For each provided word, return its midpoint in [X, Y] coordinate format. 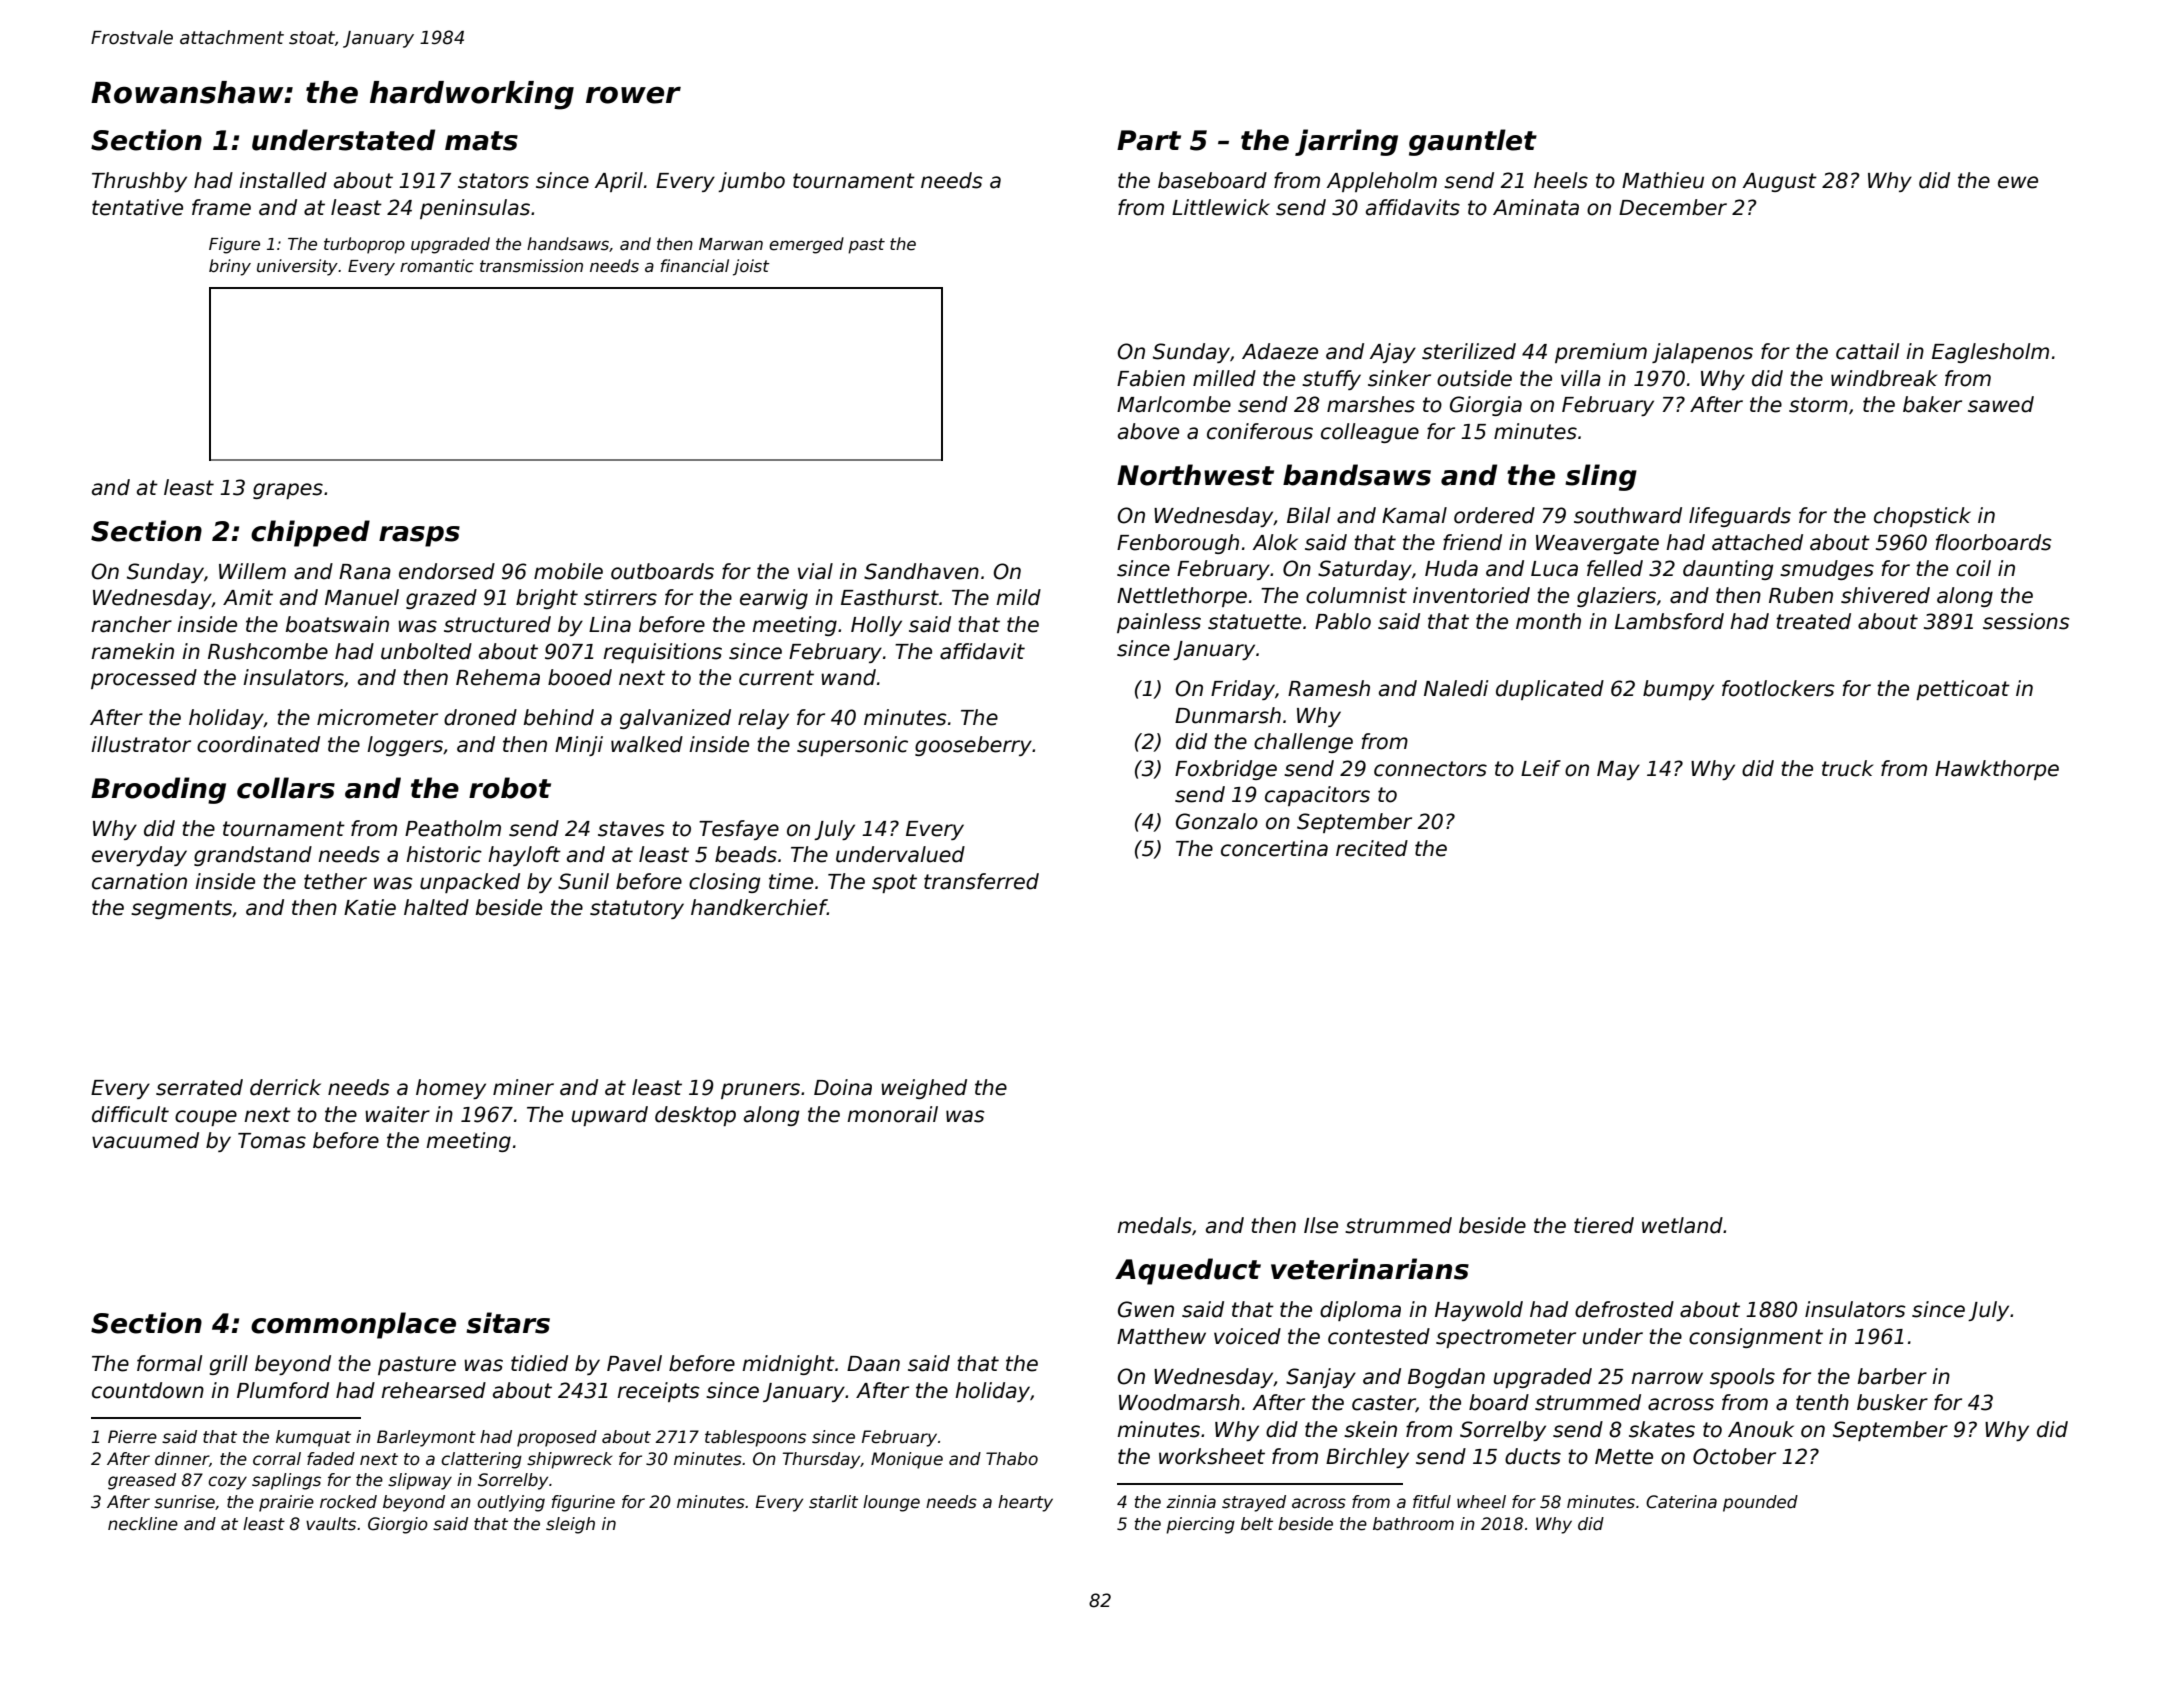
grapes [288, 491]
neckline [143, 1524]
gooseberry [973, 746]
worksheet [1212, 1456]
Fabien [1151, 378]
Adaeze [1280, 351]
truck [1847, 768]
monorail [892, 1114]
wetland [1682, 1225]
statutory [637, 909]
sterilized [1469, 351]
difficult [130, 1114]
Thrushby [139, 182]
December [1673, 207]
